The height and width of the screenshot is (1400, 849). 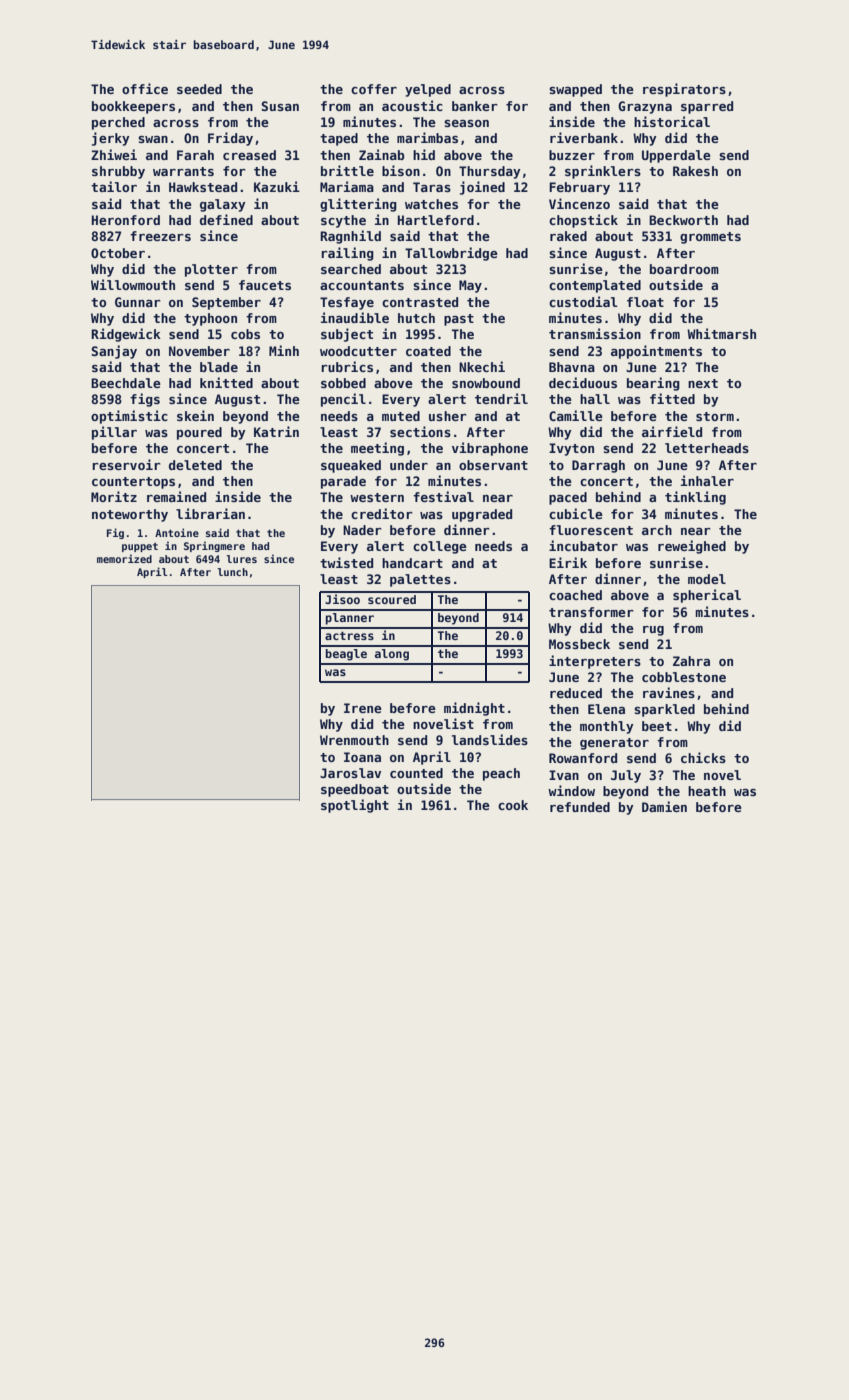 What do you see at coordinates (606, 709) in the screenshot?
I see `Elena` at bounding box center [606, 709].
